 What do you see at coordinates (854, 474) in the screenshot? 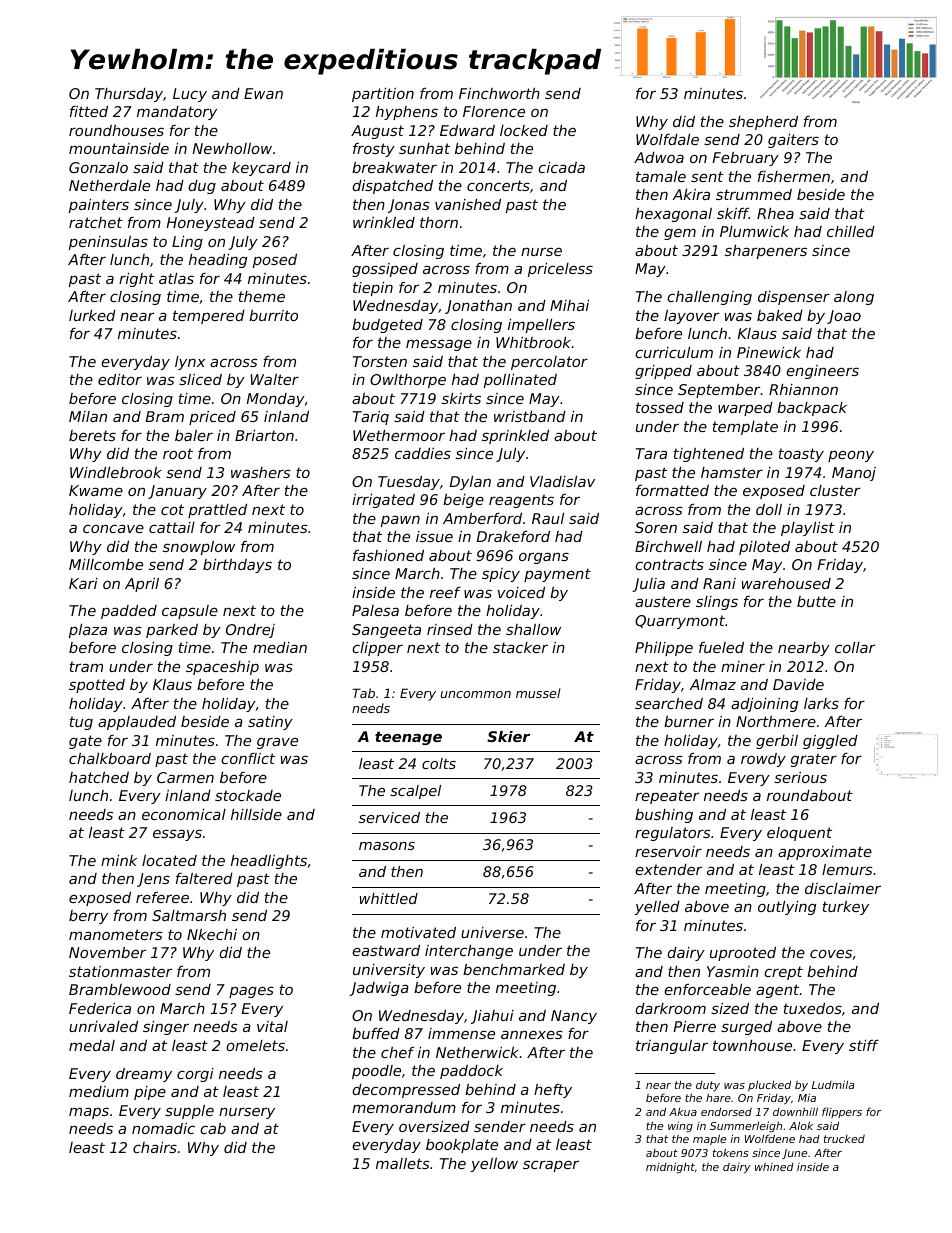
I see `Manoj` at bounding box center [854, 474].
